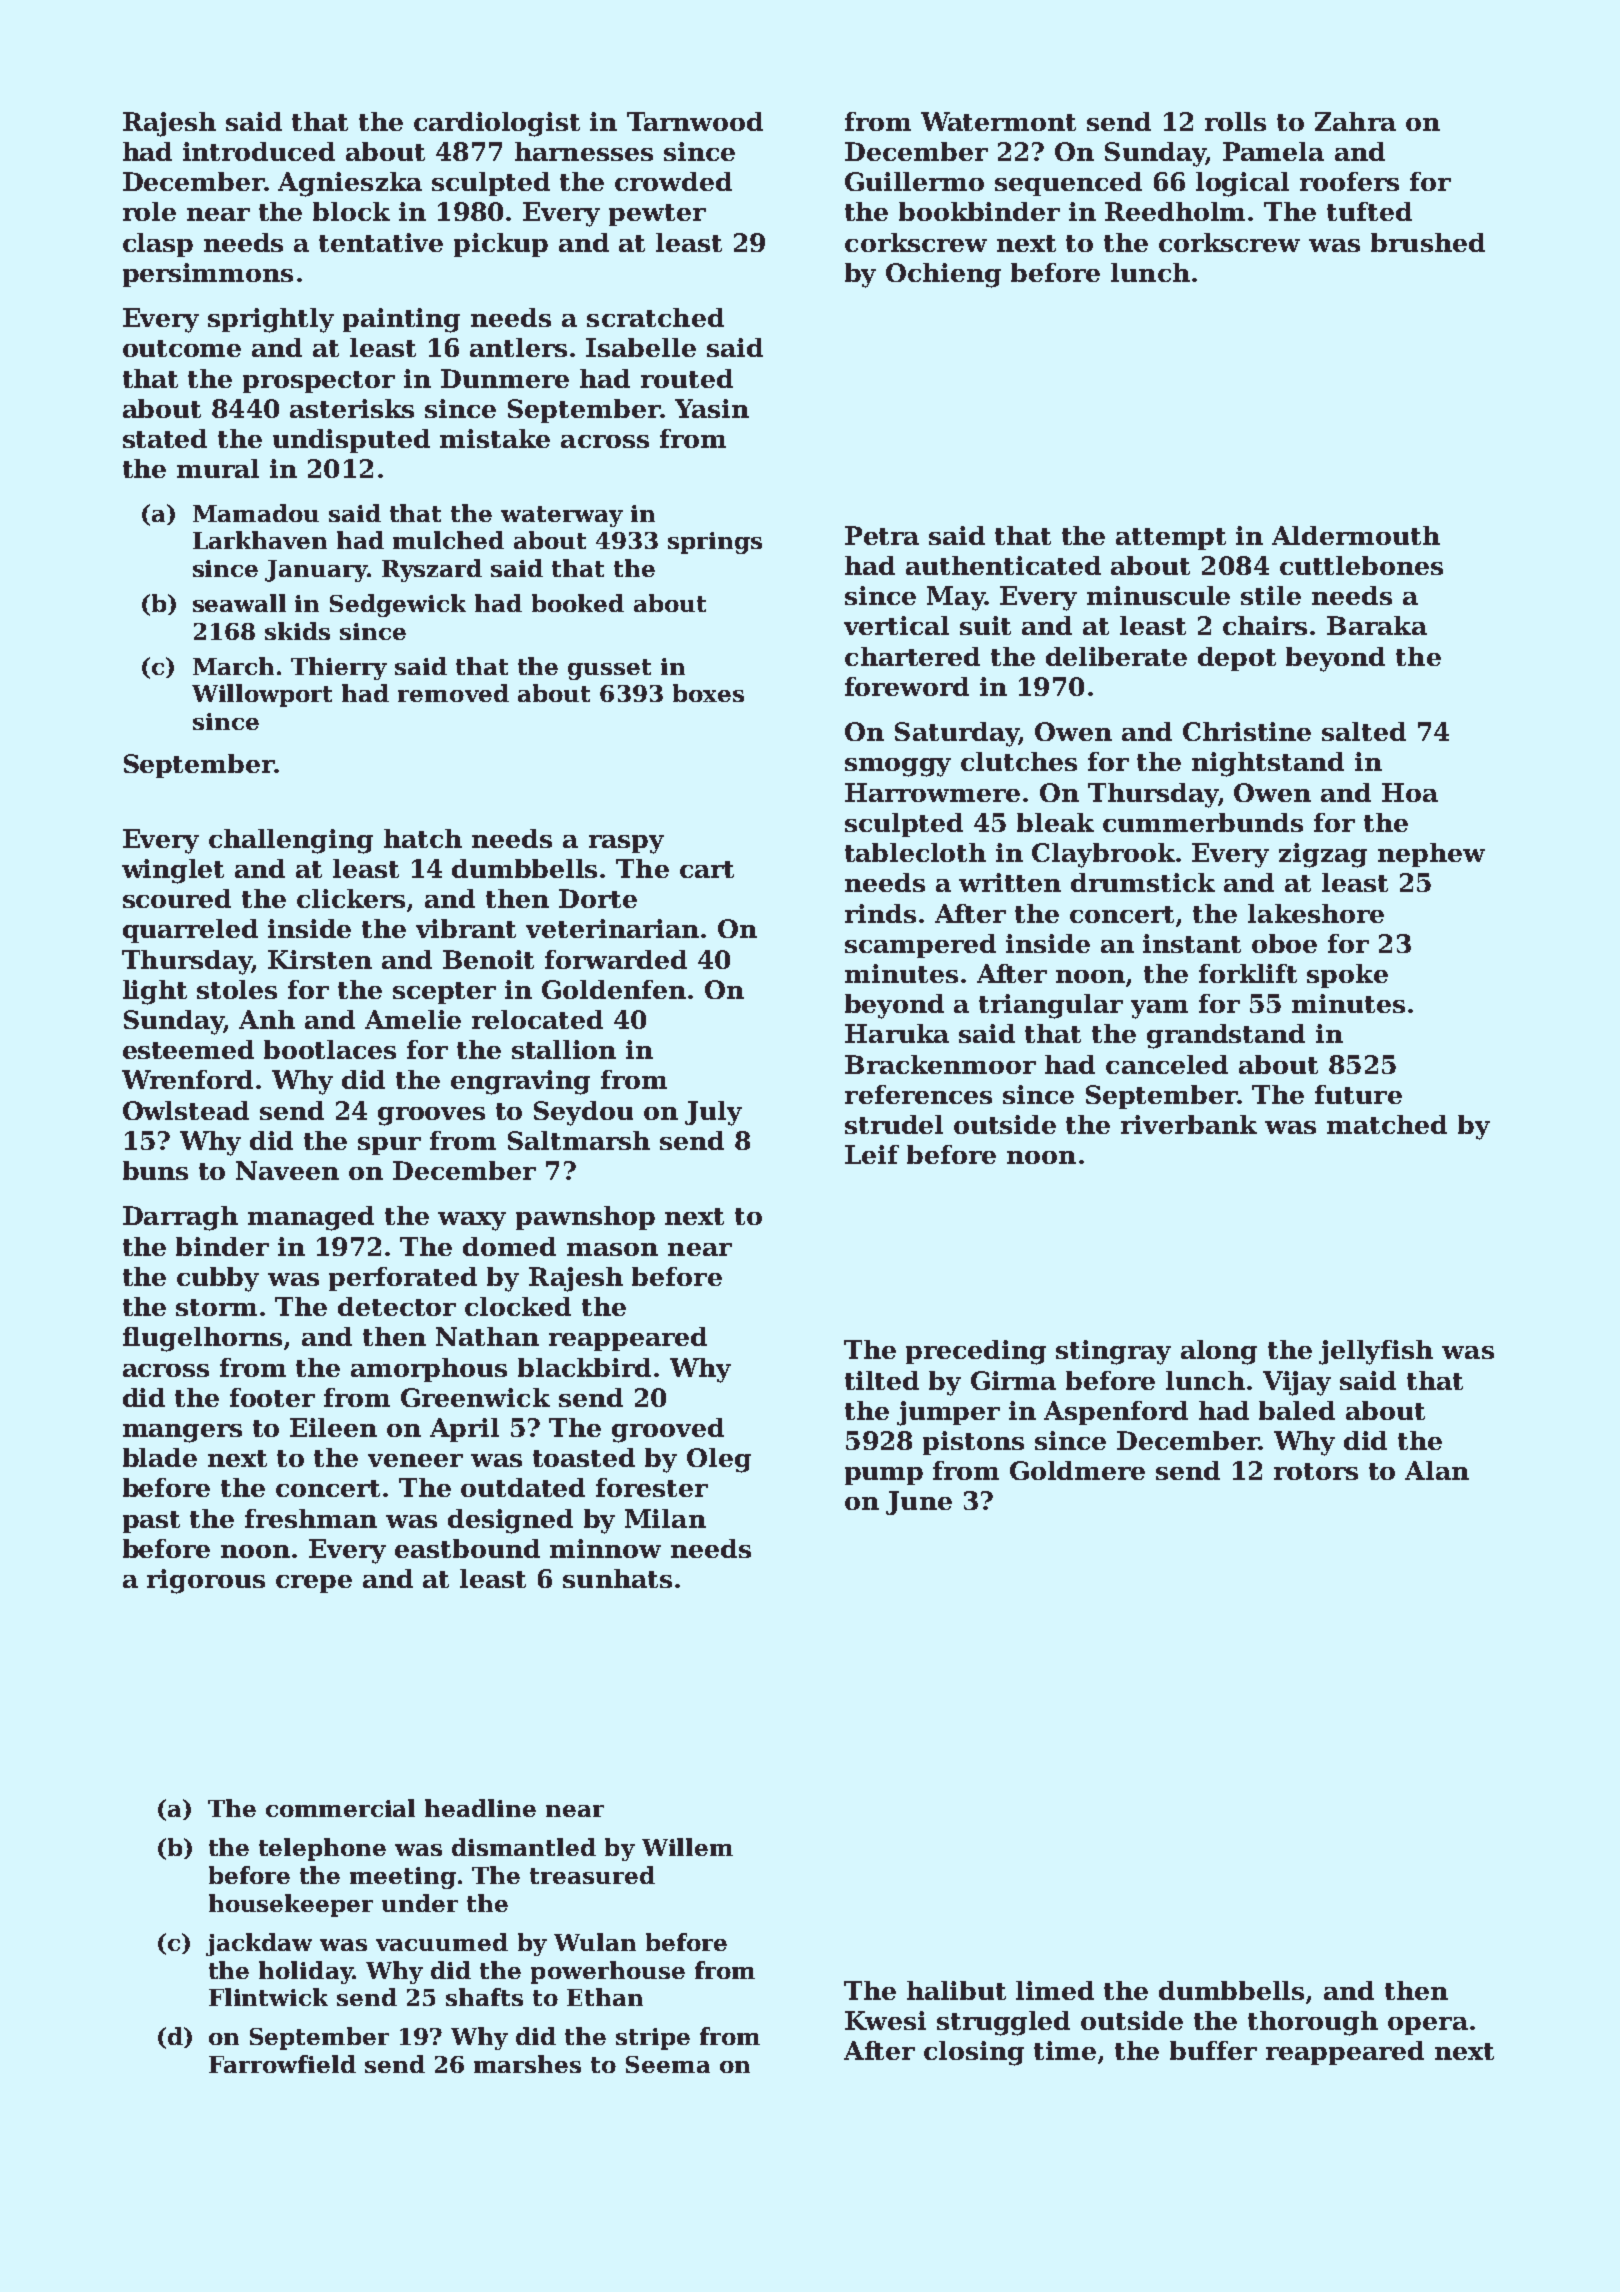 This page has width=1620, height=2292. Describe the element at coordinates (291, 1905) in the page. I see `housekeeper` at that location.
